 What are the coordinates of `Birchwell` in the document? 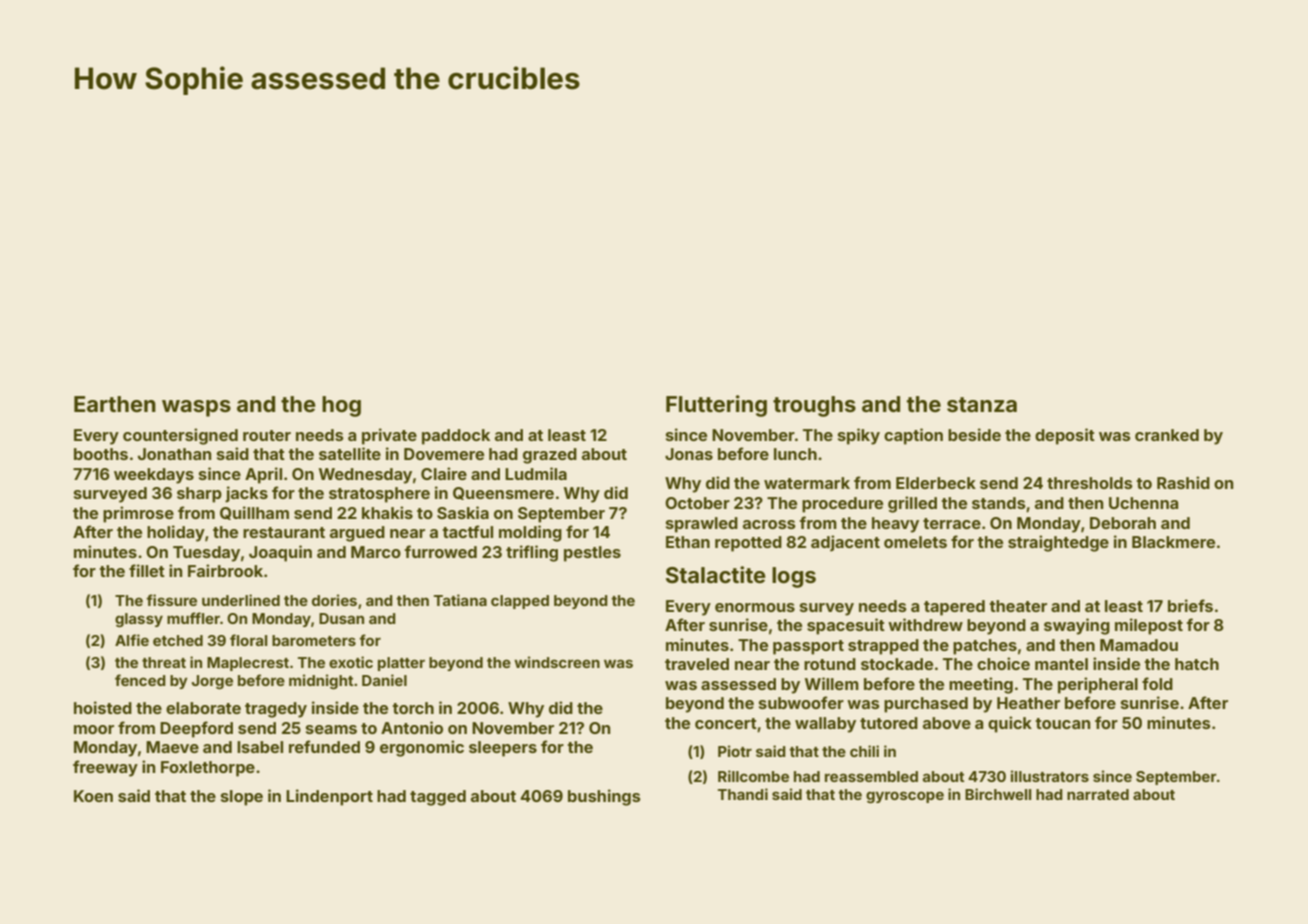 It's located at (998, 794).
